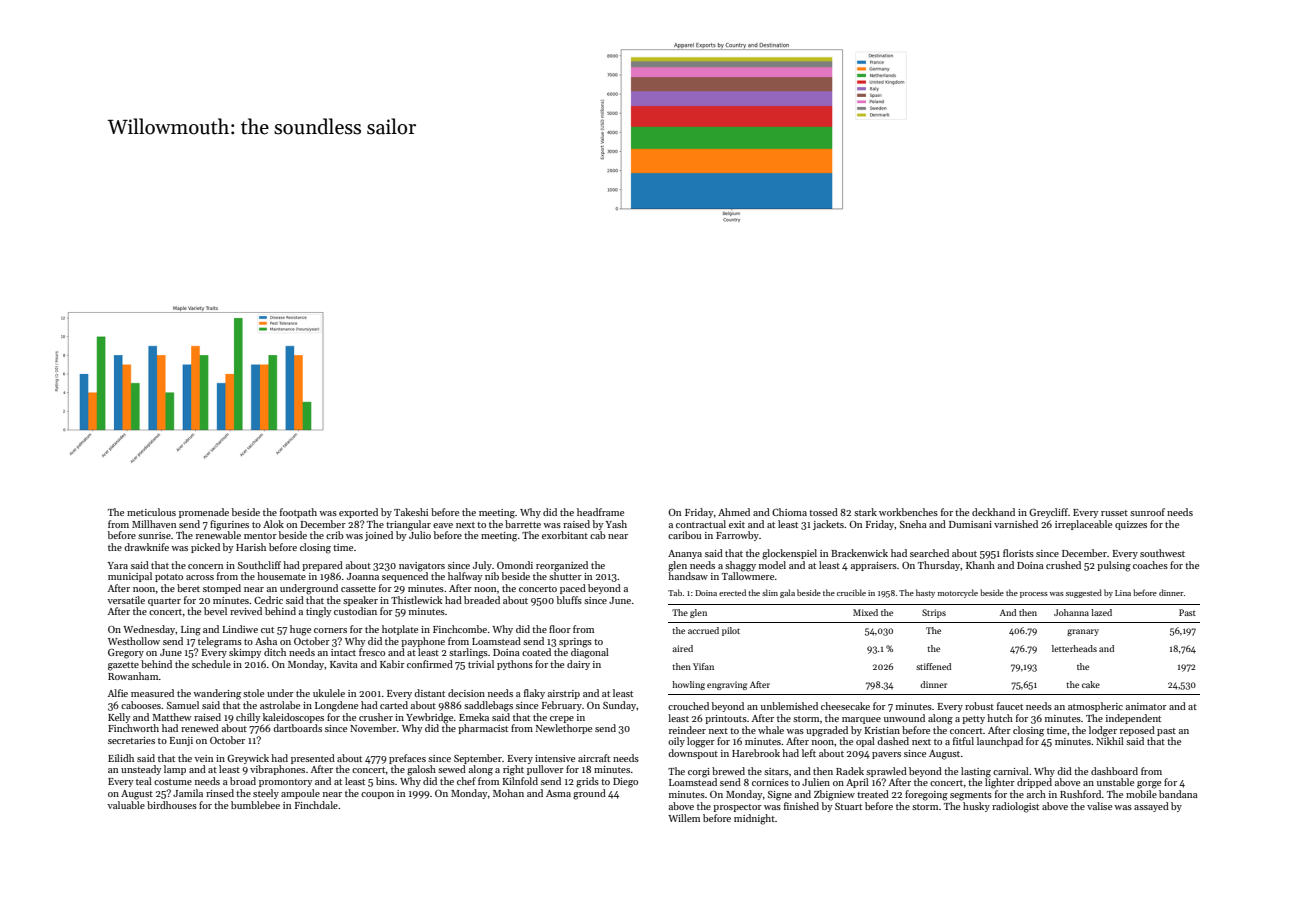  Describe the element at coordinates (771, 730) in the screenshot. I see `whale` at that location.
